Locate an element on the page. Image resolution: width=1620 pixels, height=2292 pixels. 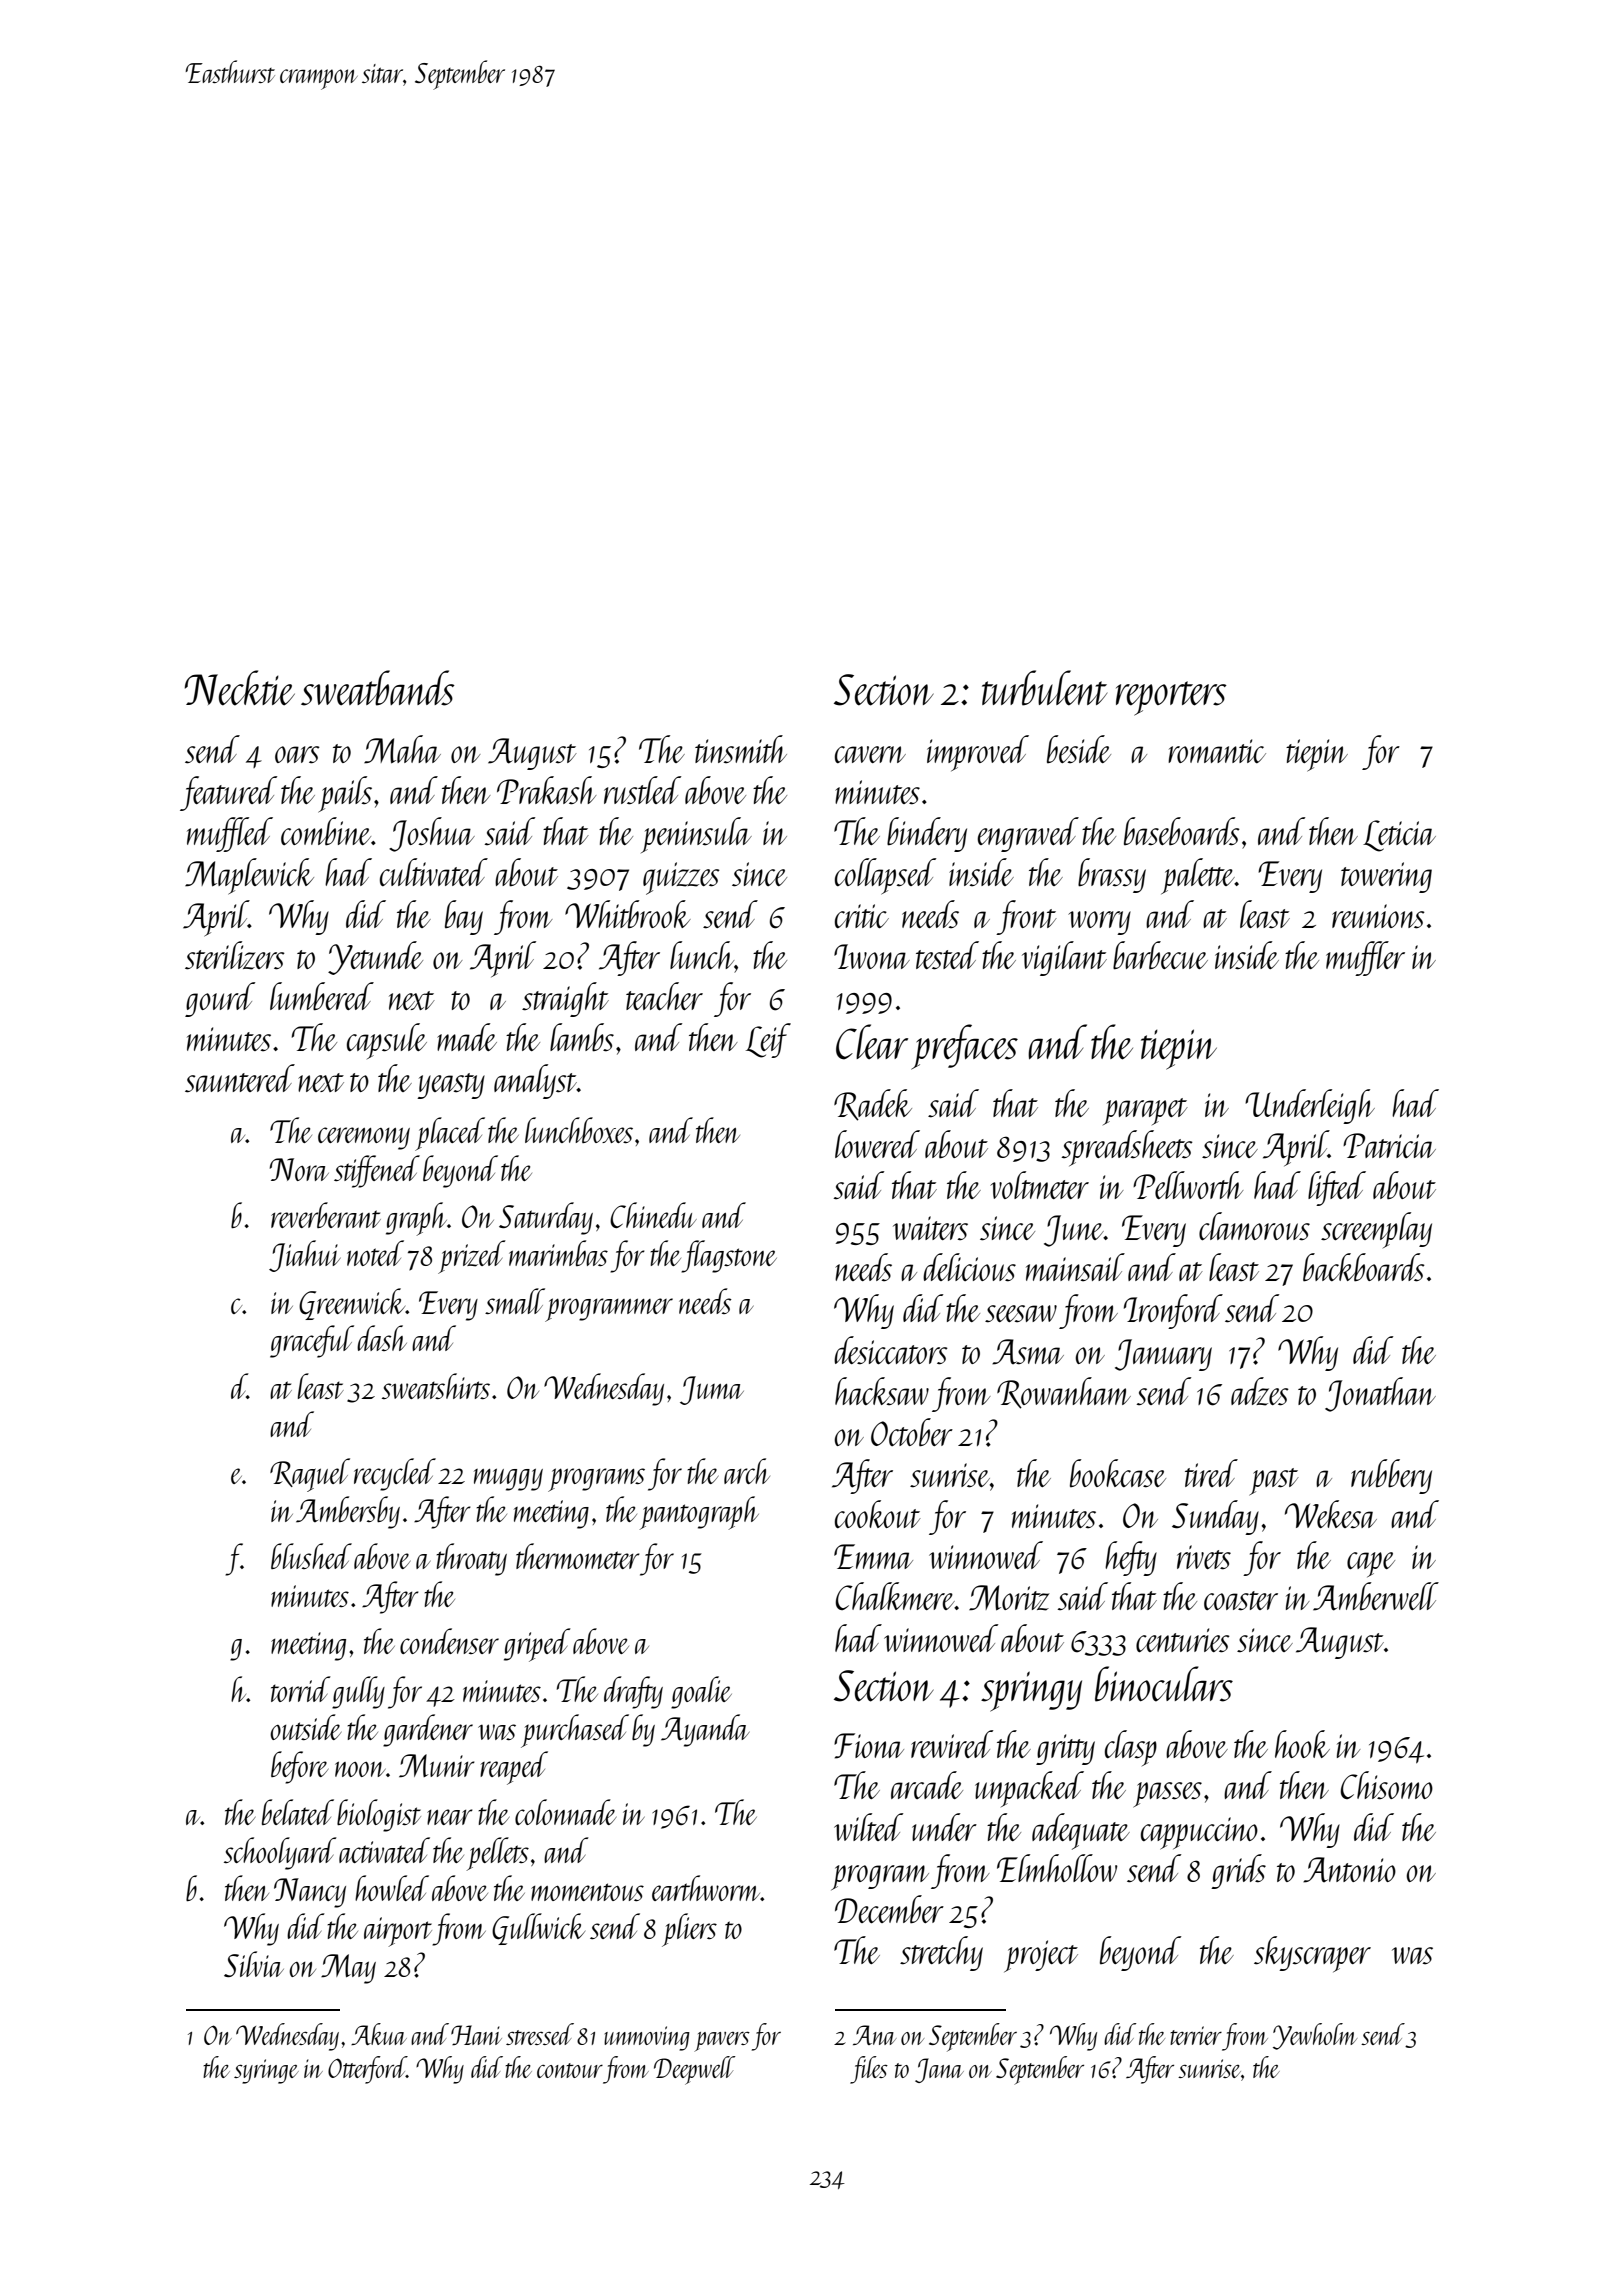
Chalkmere is located at coordinates (895, 1596).
